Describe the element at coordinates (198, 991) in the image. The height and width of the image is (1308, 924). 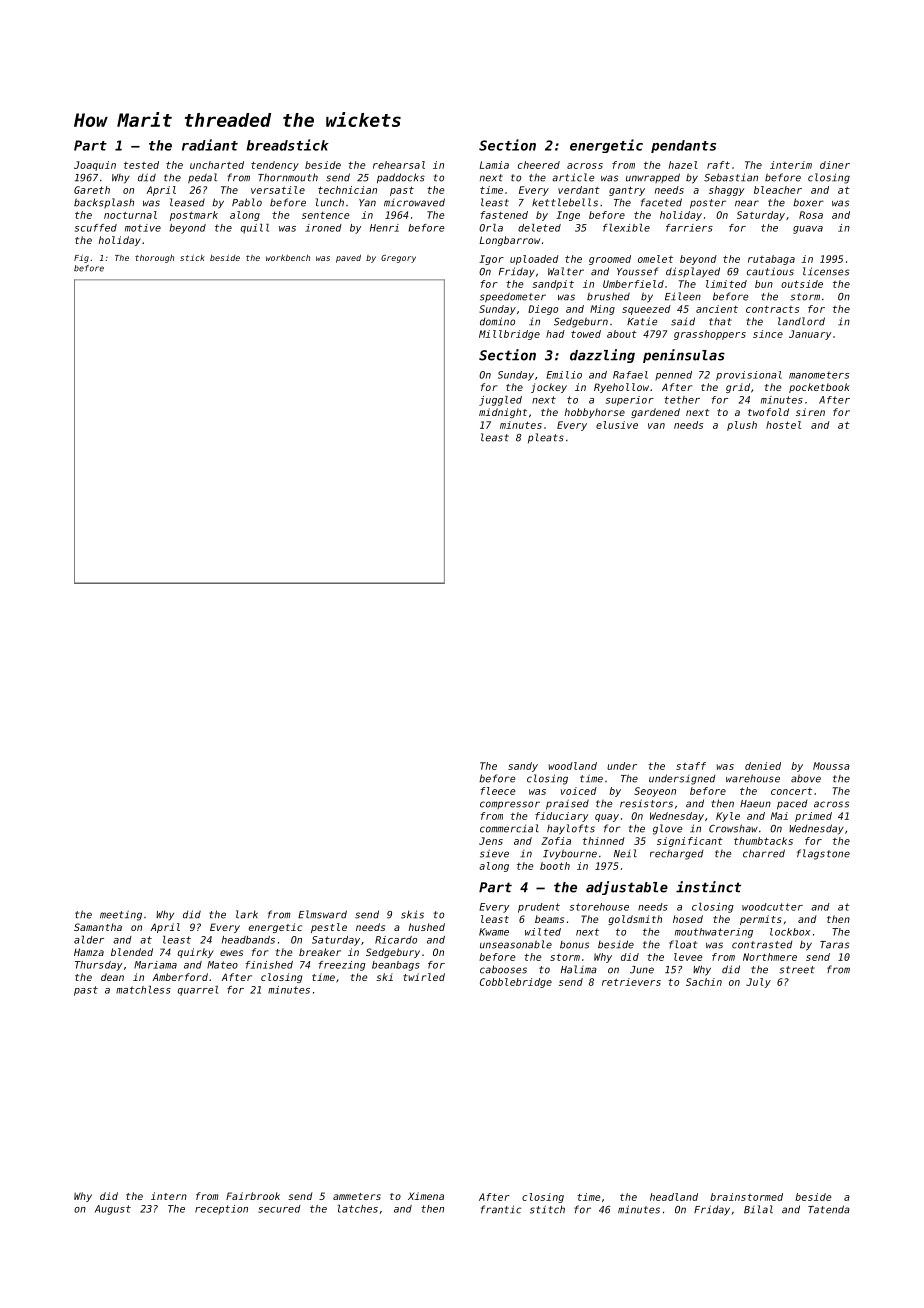
I see `quarrel` at that location.
